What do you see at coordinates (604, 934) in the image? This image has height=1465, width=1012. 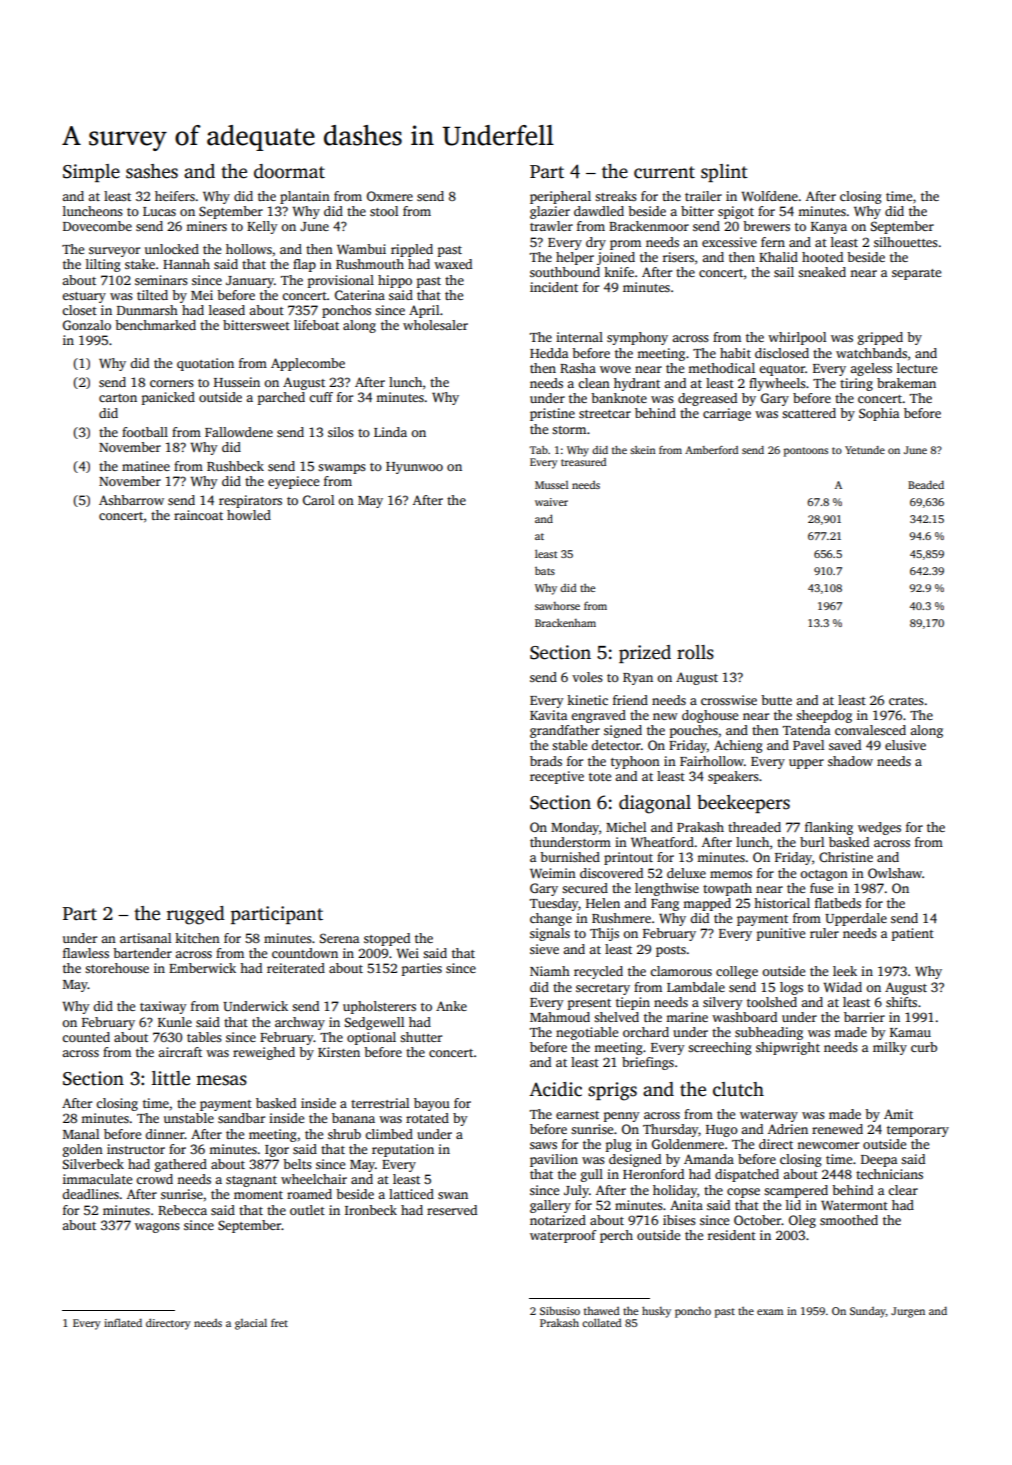 I see `Thijs` at bounding box center [604, 934].
